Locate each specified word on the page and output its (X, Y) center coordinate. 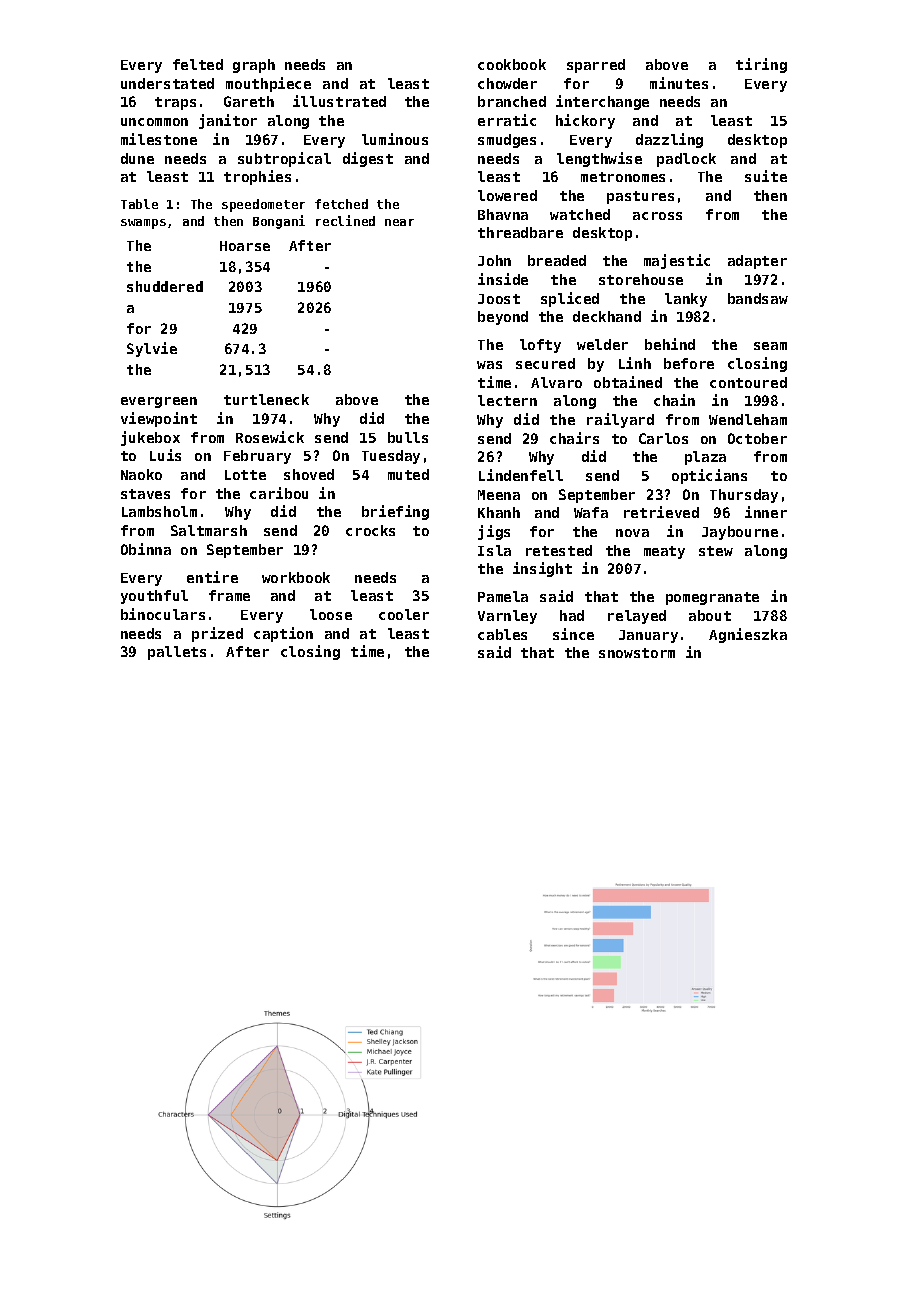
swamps (143, 224)
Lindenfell (521, 475)
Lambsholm (159, 511)
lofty (540, 346)
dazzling (669, 140)
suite (766, 176)
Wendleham (748, 419)
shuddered (165, 286)
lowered (507, 195)
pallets (177, 653)
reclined (345, 220)
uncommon (154, 122)
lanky (686, 300)
